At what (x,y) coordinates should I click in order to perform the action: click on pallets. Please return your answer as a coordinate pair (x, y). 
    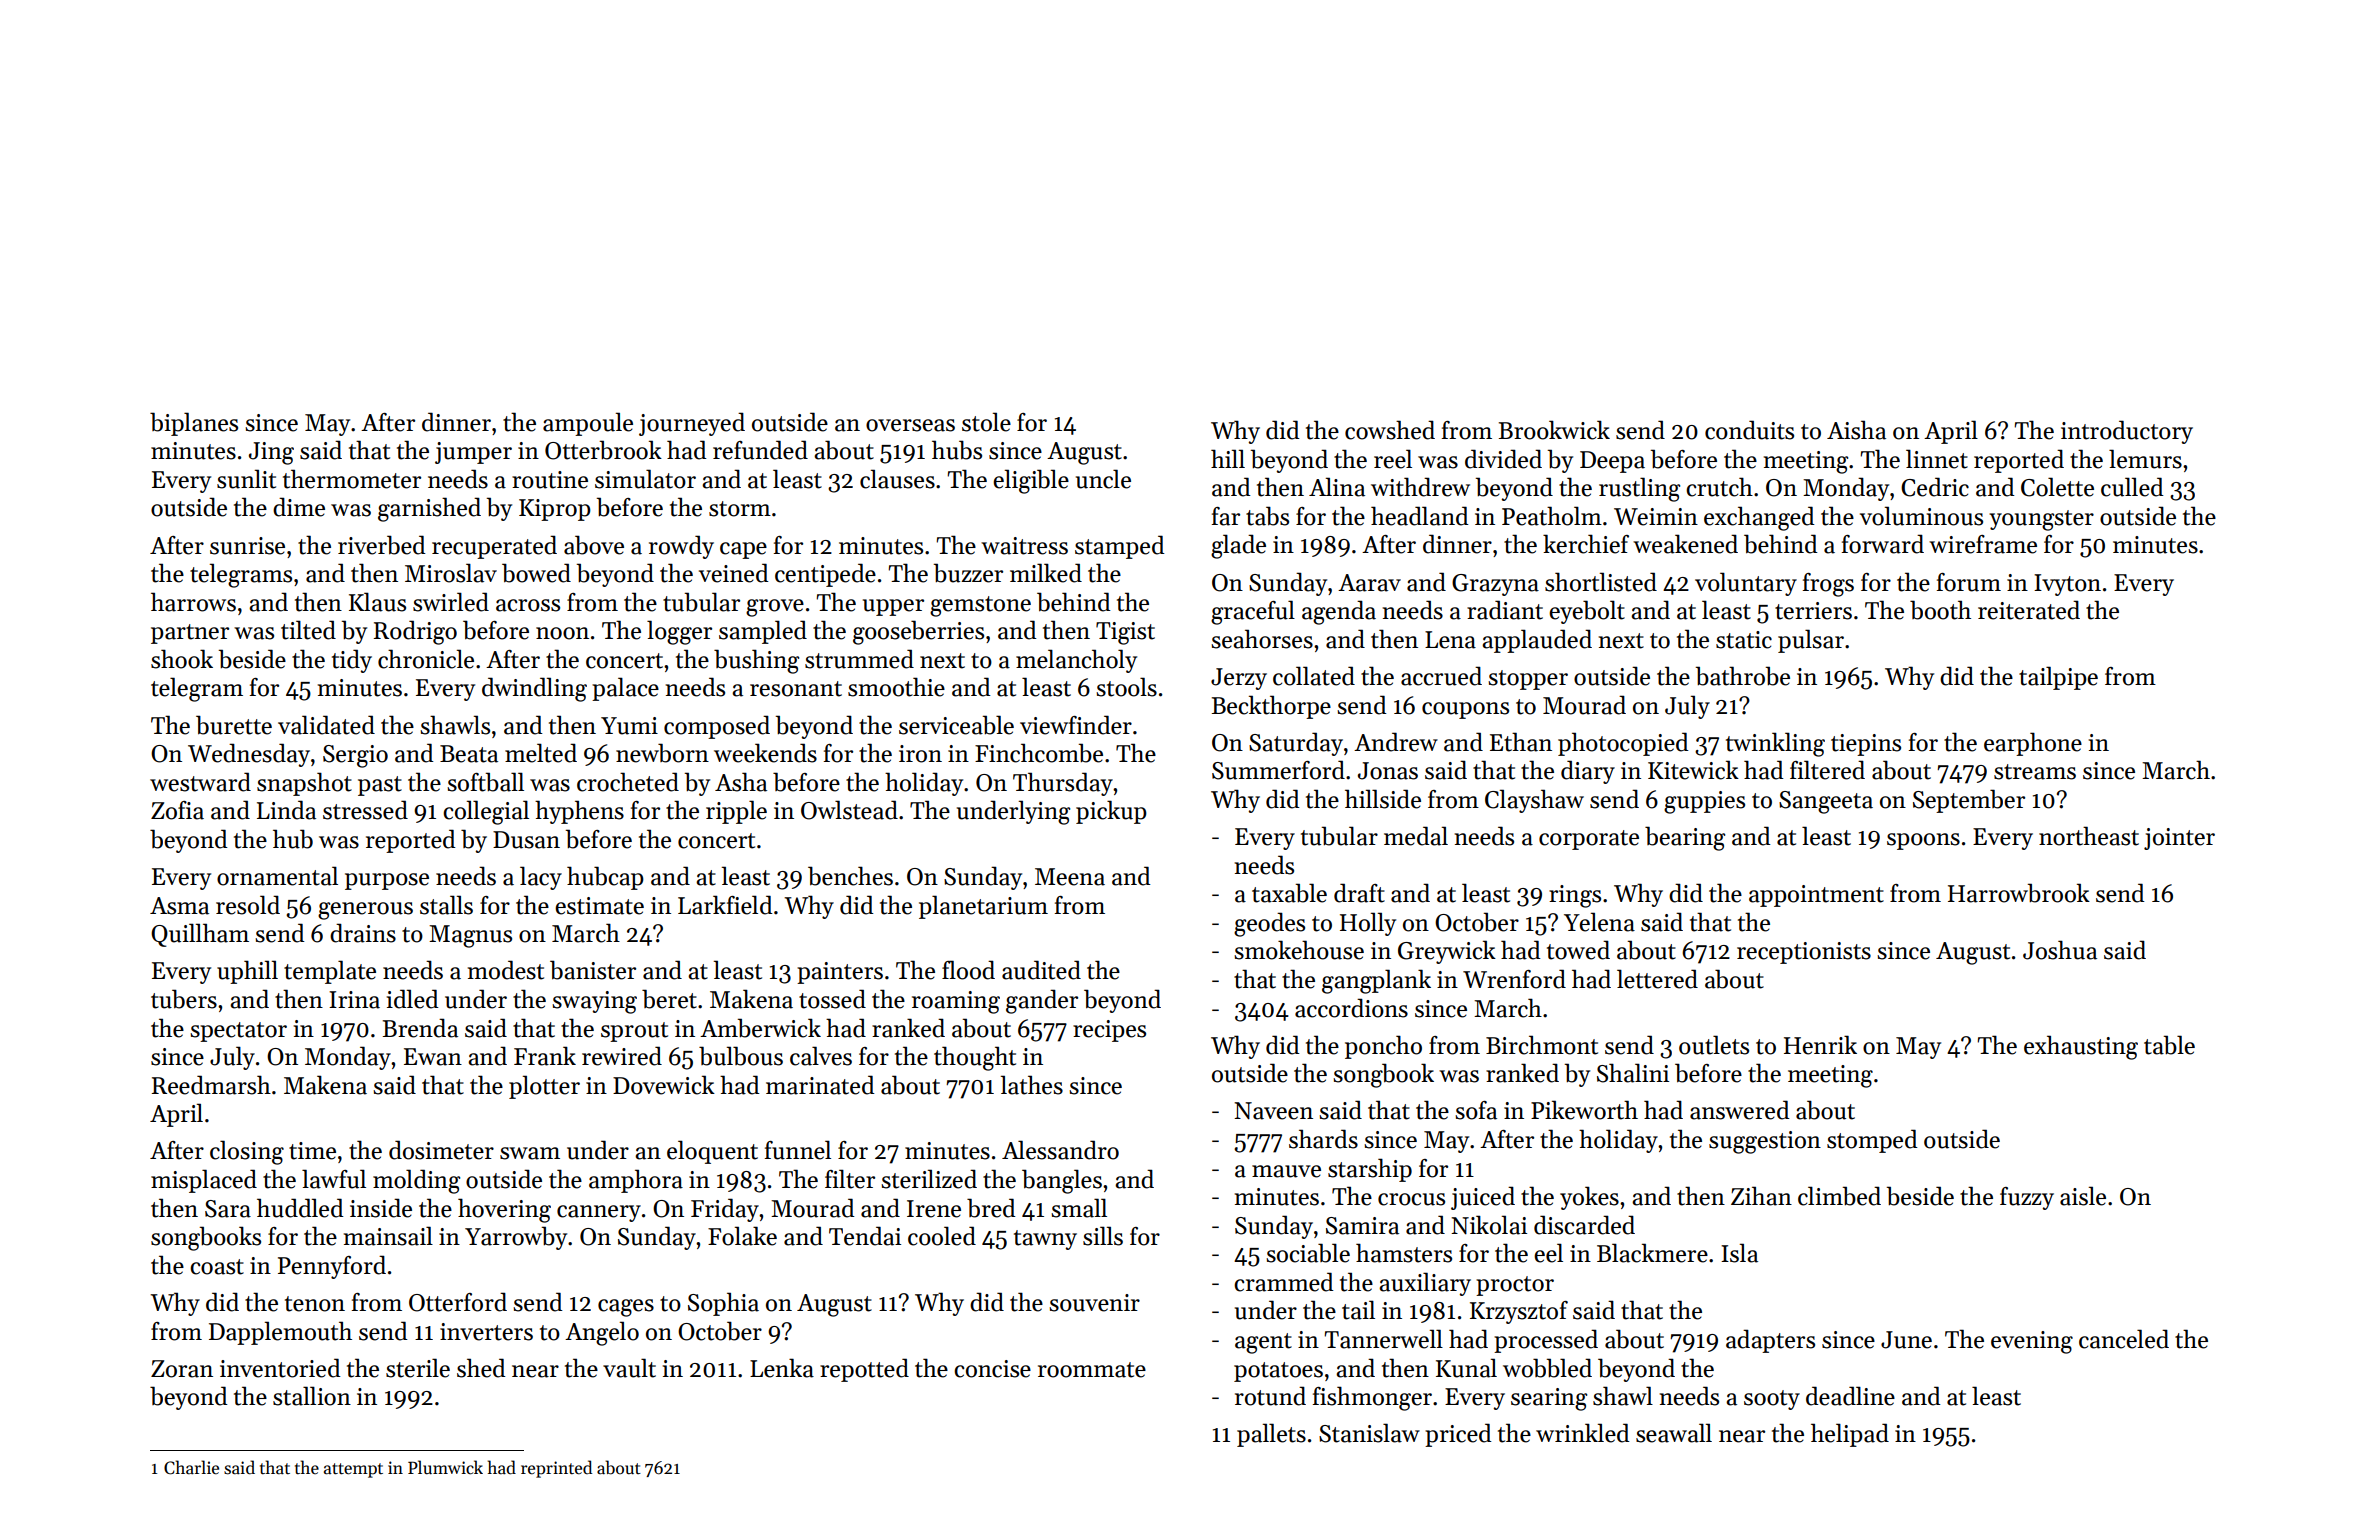
    Looking at the image, I should click on (1271, 1435).
